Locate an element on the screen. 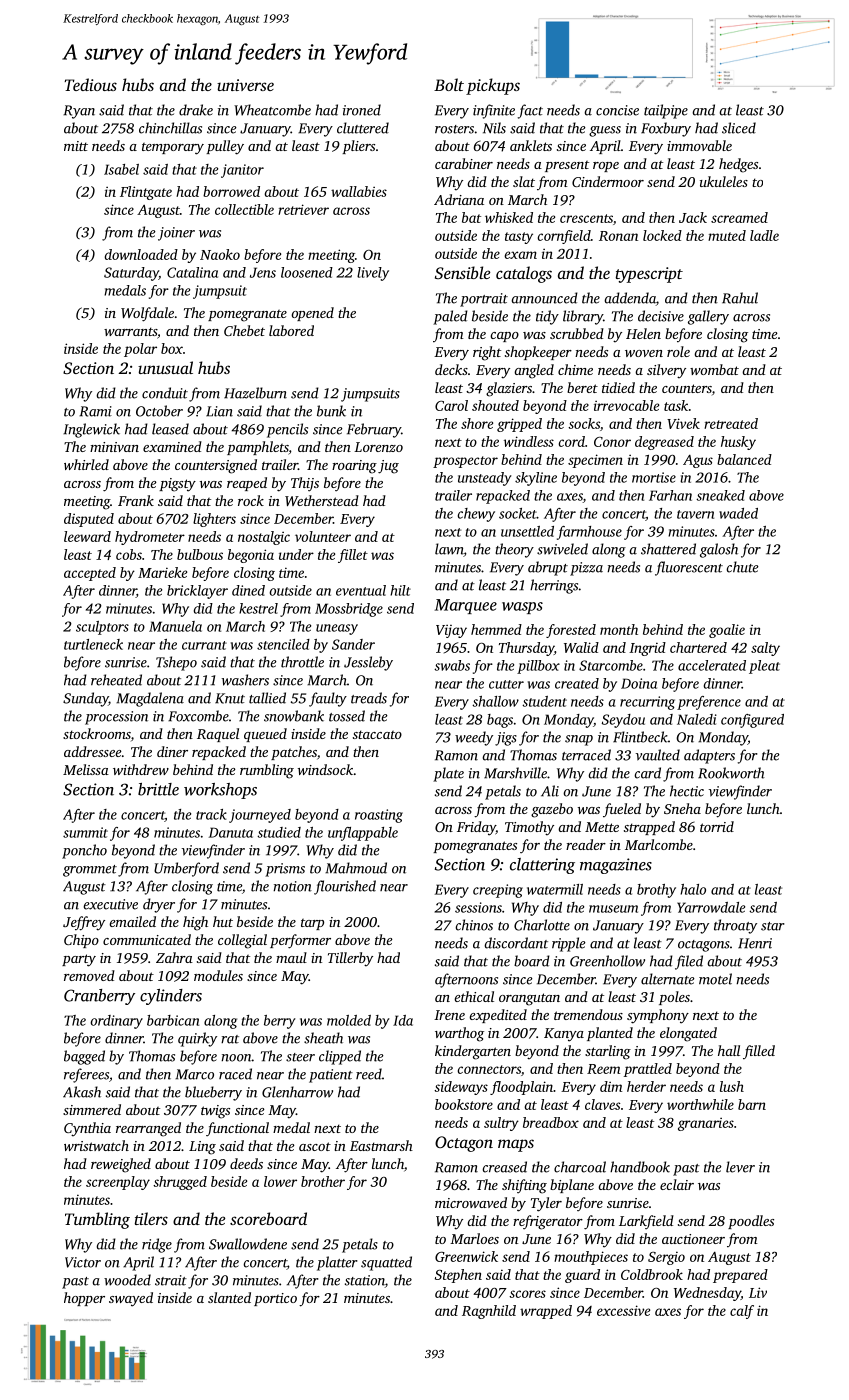 Image resolution: width=849 pixels, height=1400 pixels. announced is located at coordinates (544, 298).
